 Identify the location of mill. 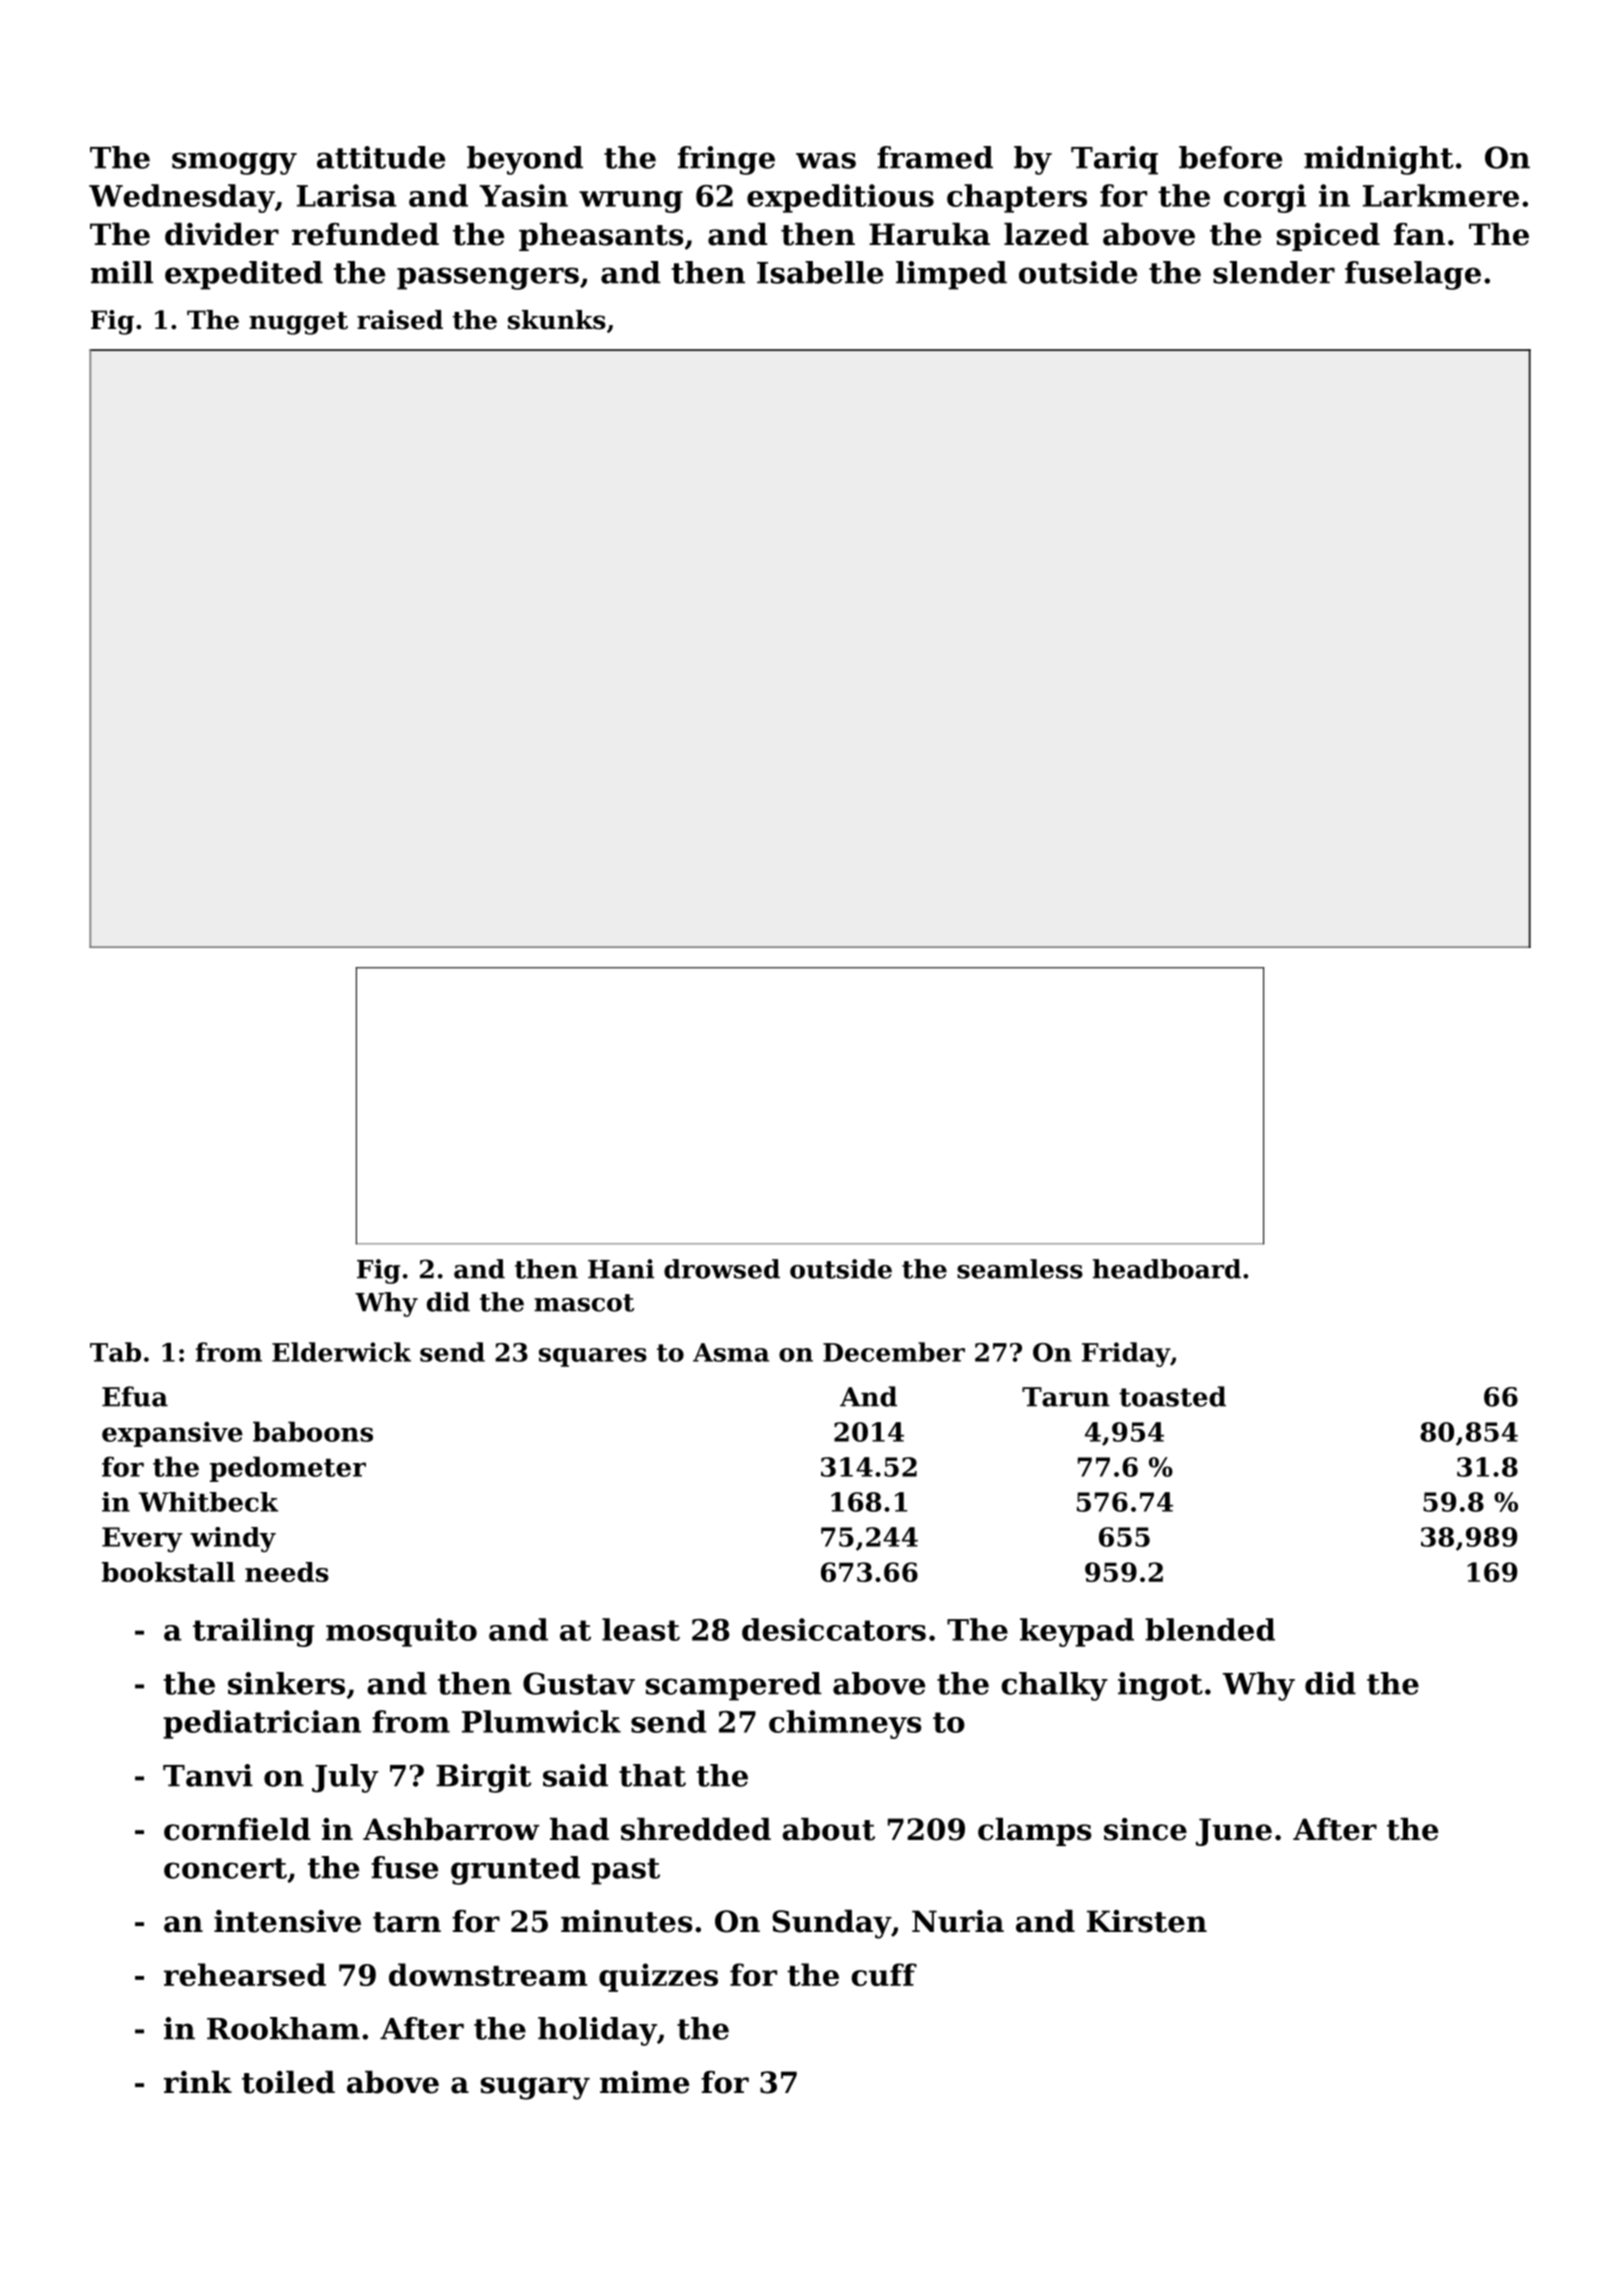
(122, 272).
